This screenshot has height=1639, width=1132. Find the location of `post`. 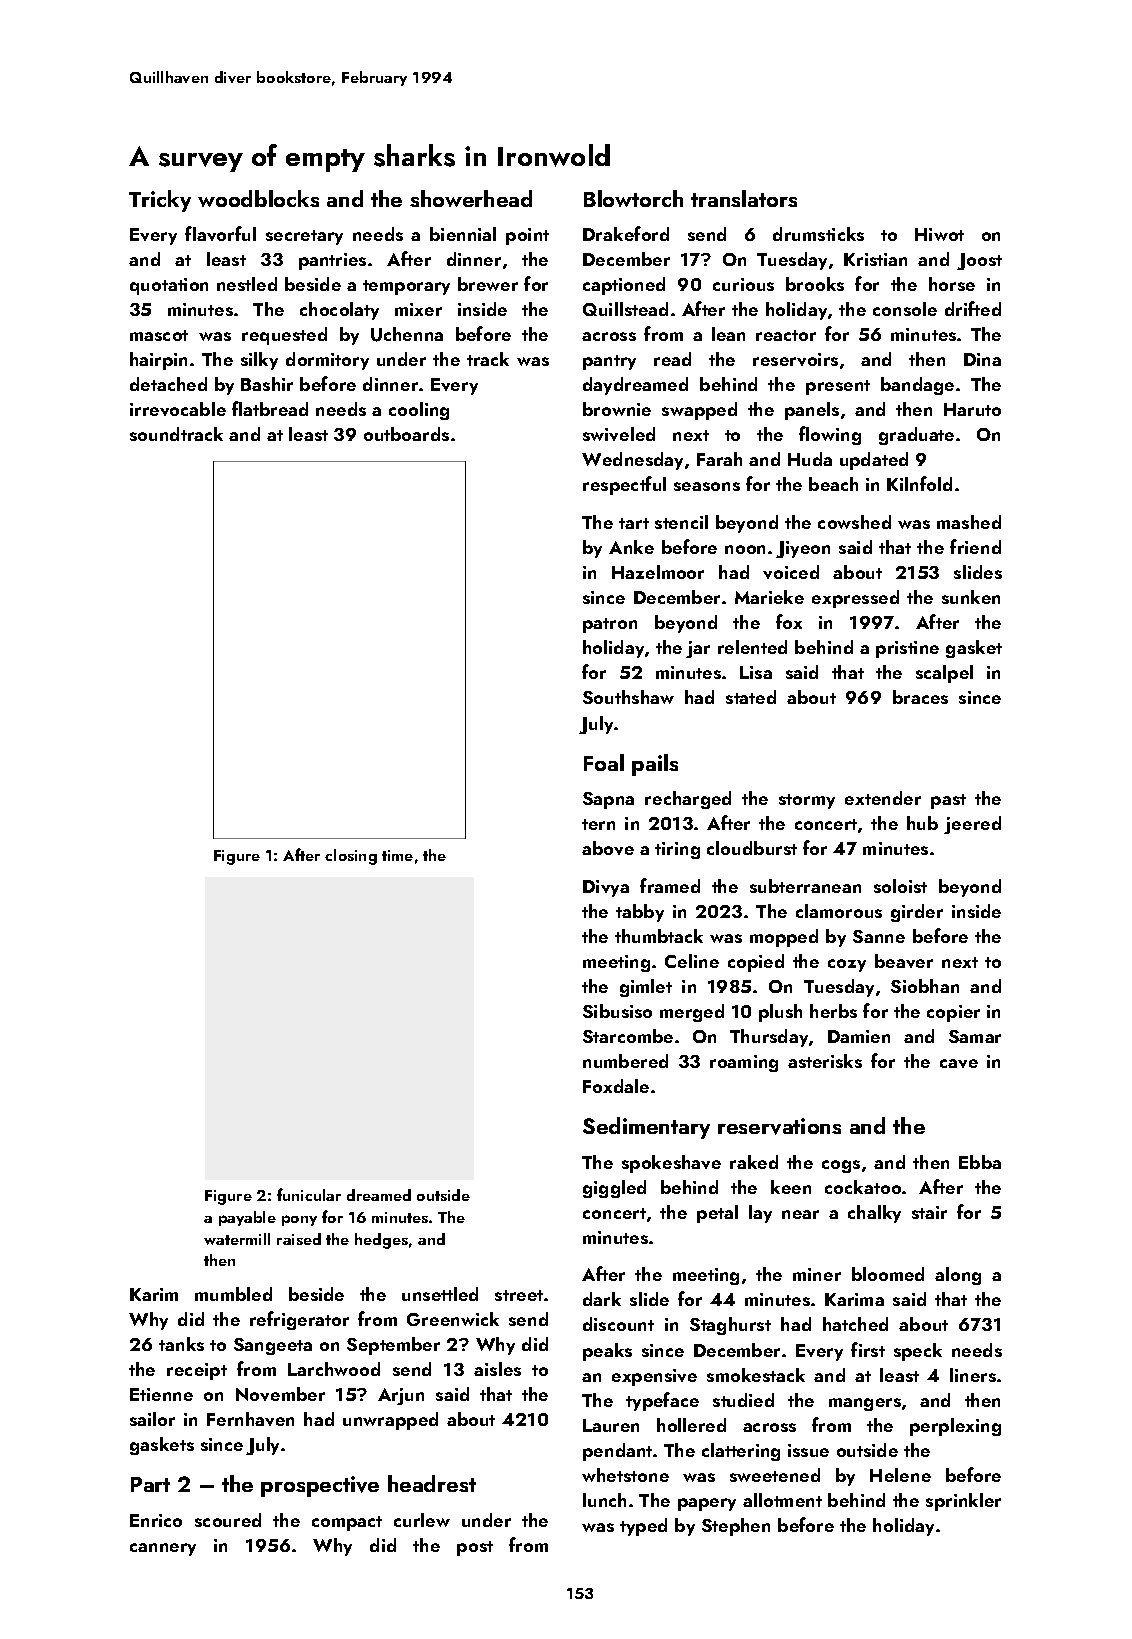

post is located at coordinates (475, 1548).
